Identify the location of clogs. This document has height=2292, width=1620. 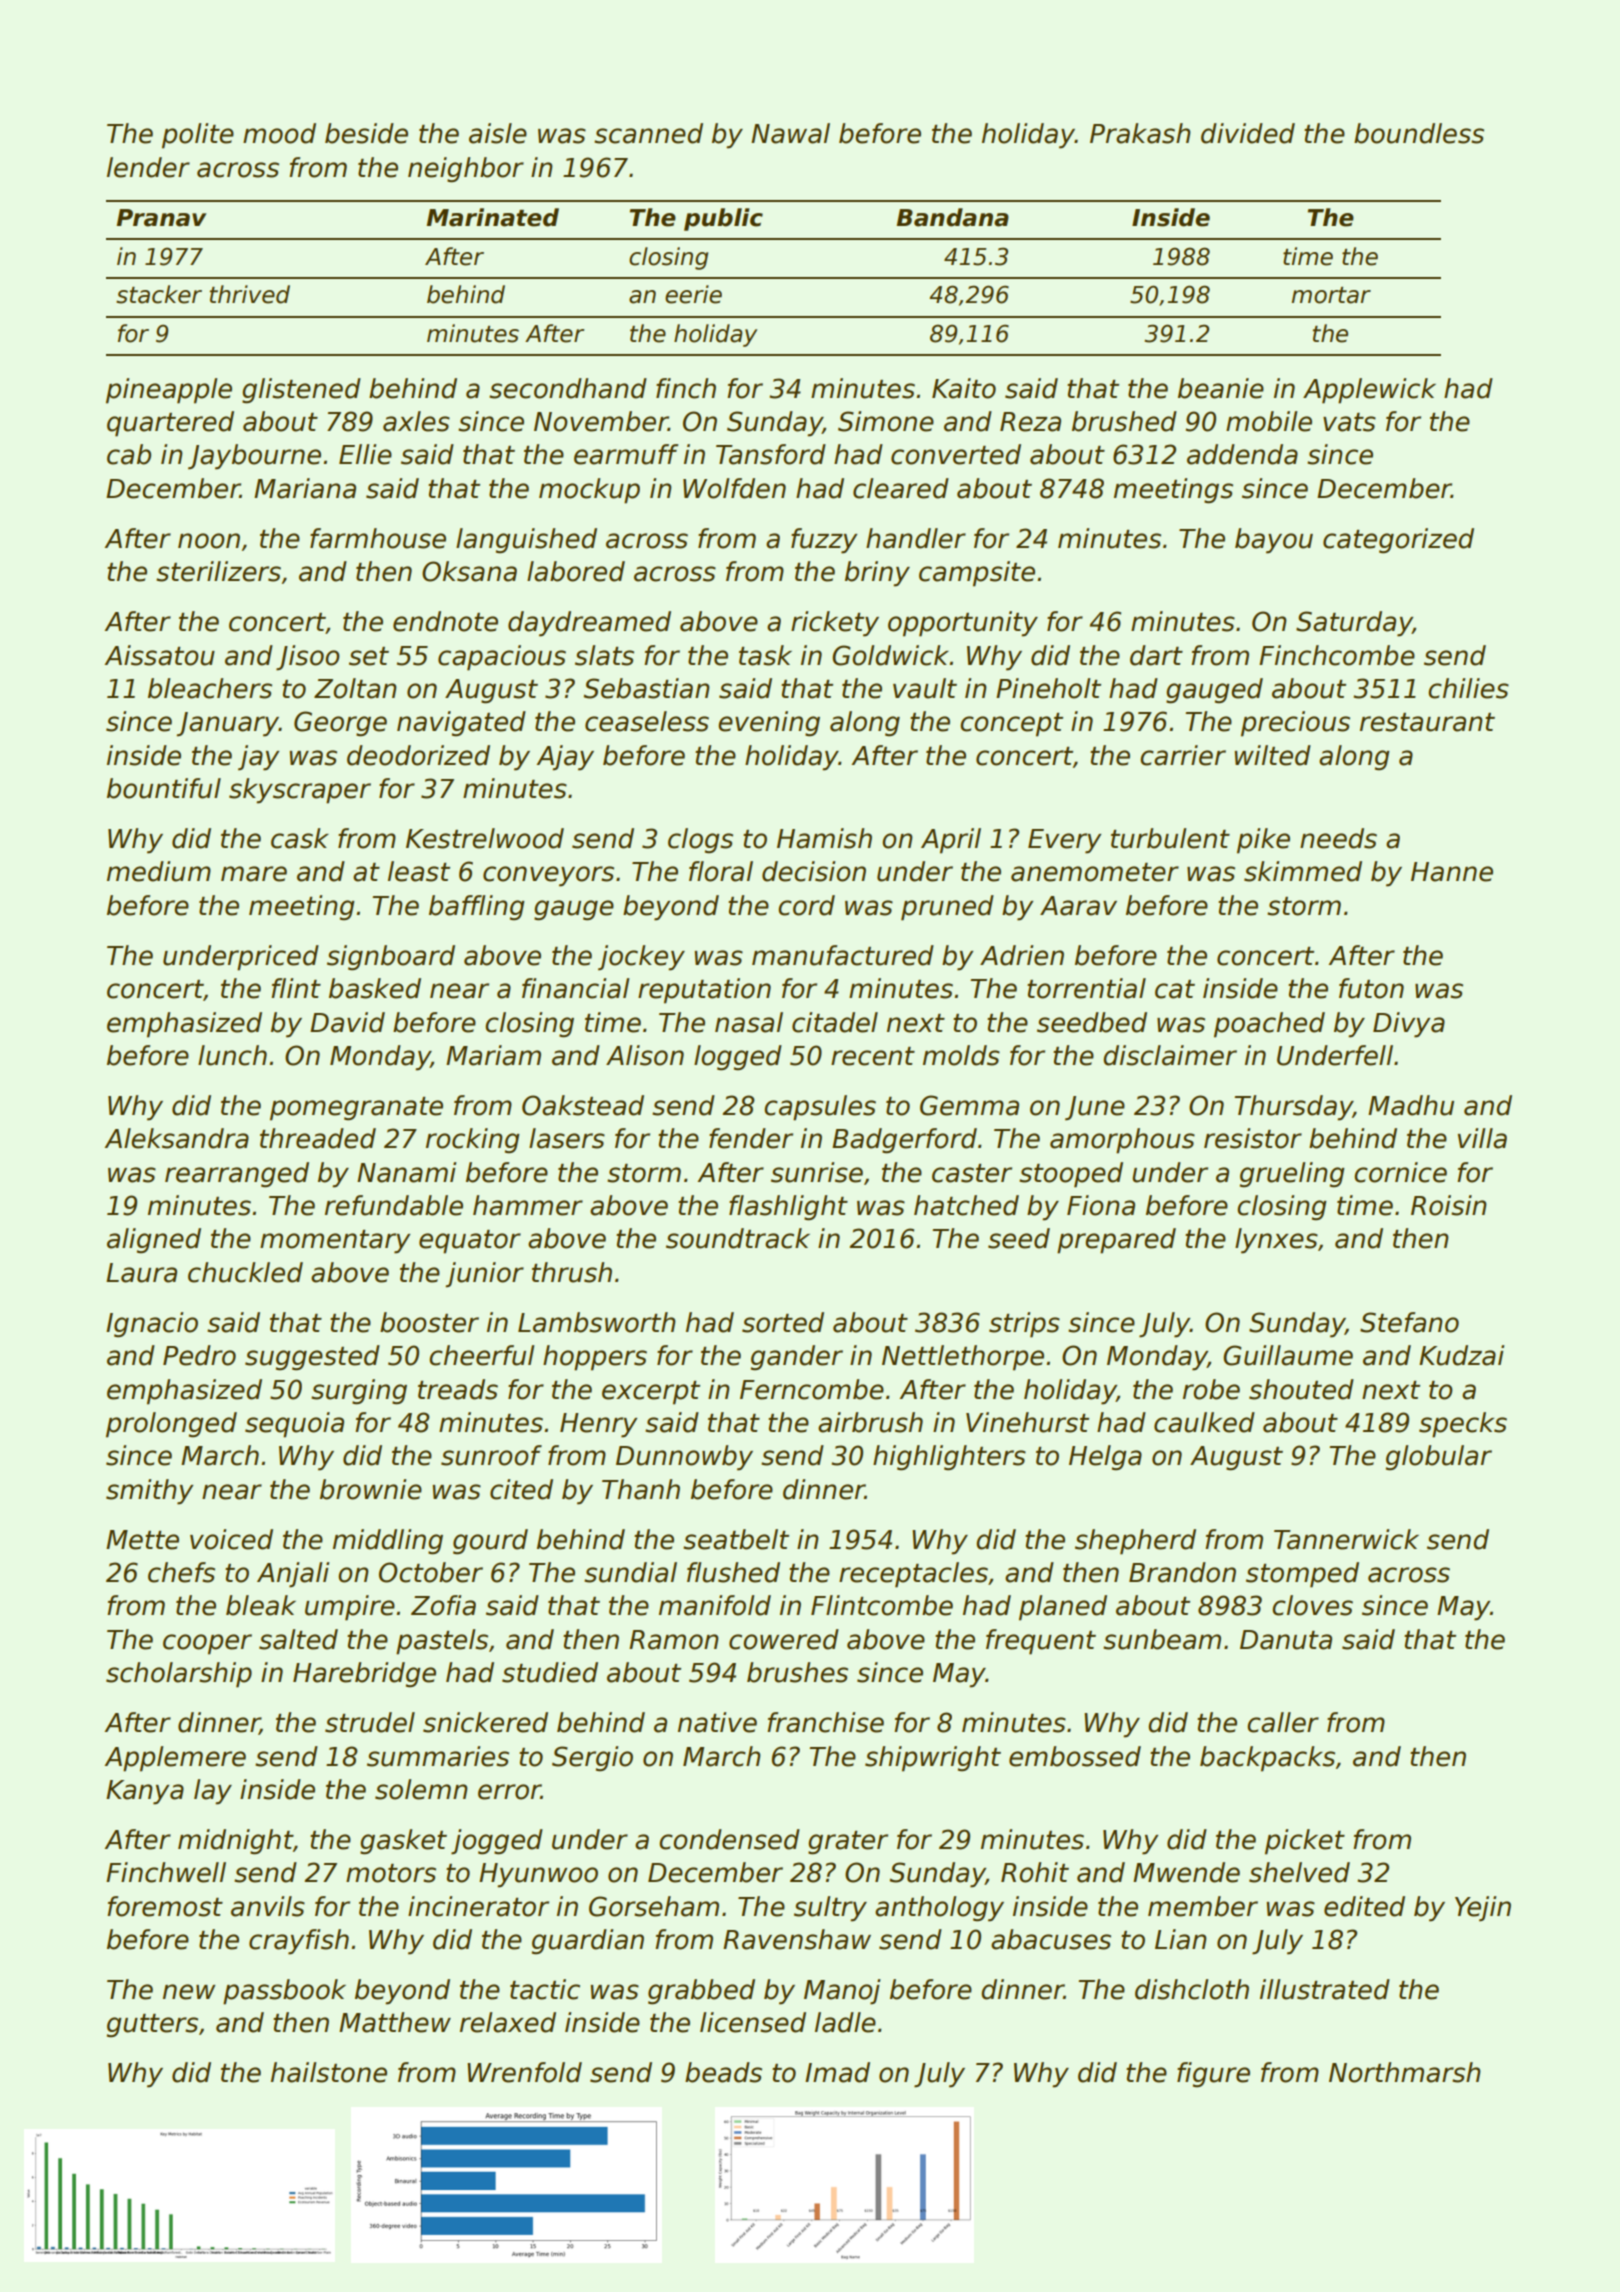
(700, 841).
